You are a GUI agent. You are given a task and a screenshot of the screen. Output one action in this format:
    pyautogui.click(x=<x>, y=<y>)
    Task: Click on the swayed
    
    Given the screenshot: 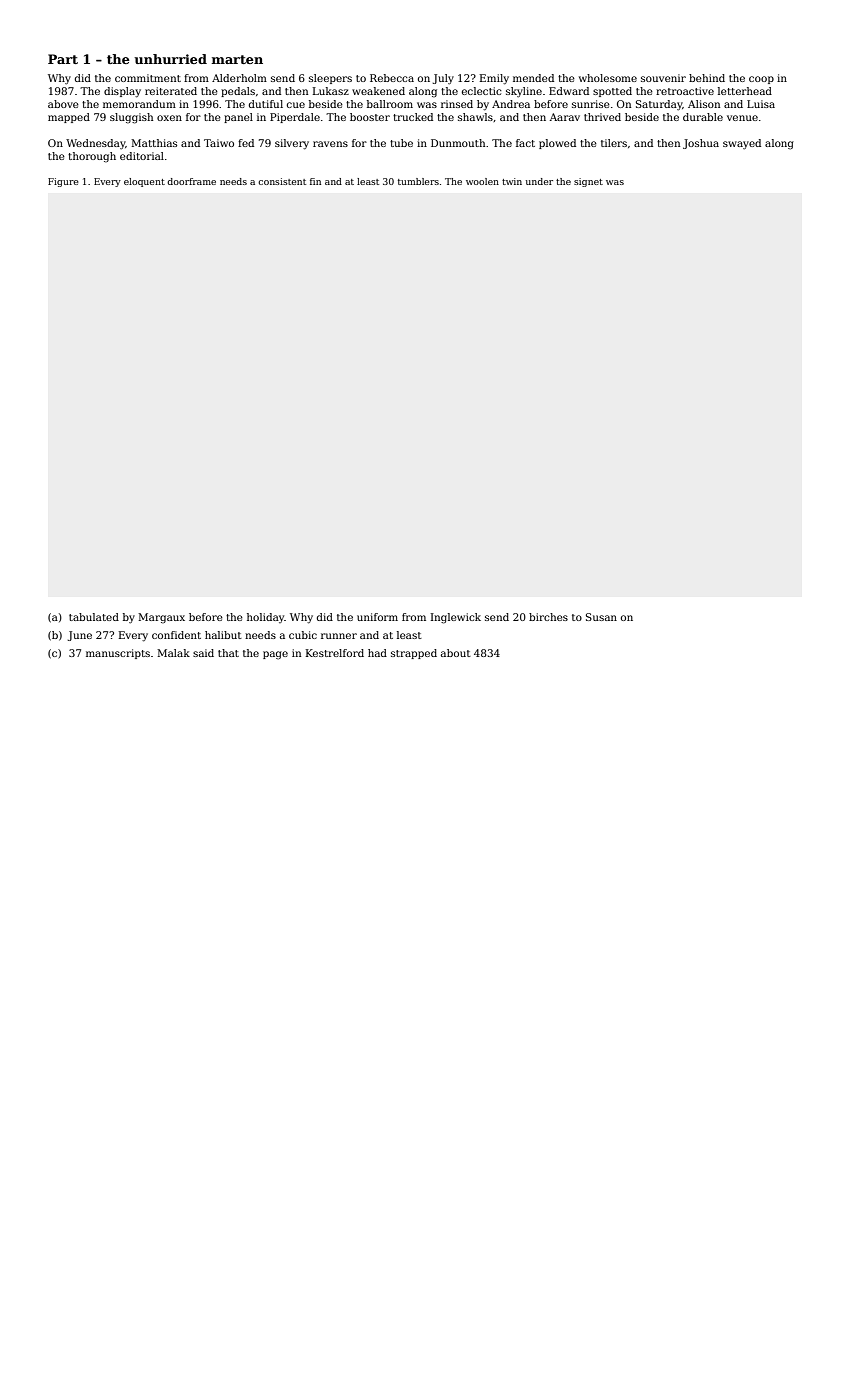 What is the action you would take?
    pyautogui.click(x=742, y=144)
